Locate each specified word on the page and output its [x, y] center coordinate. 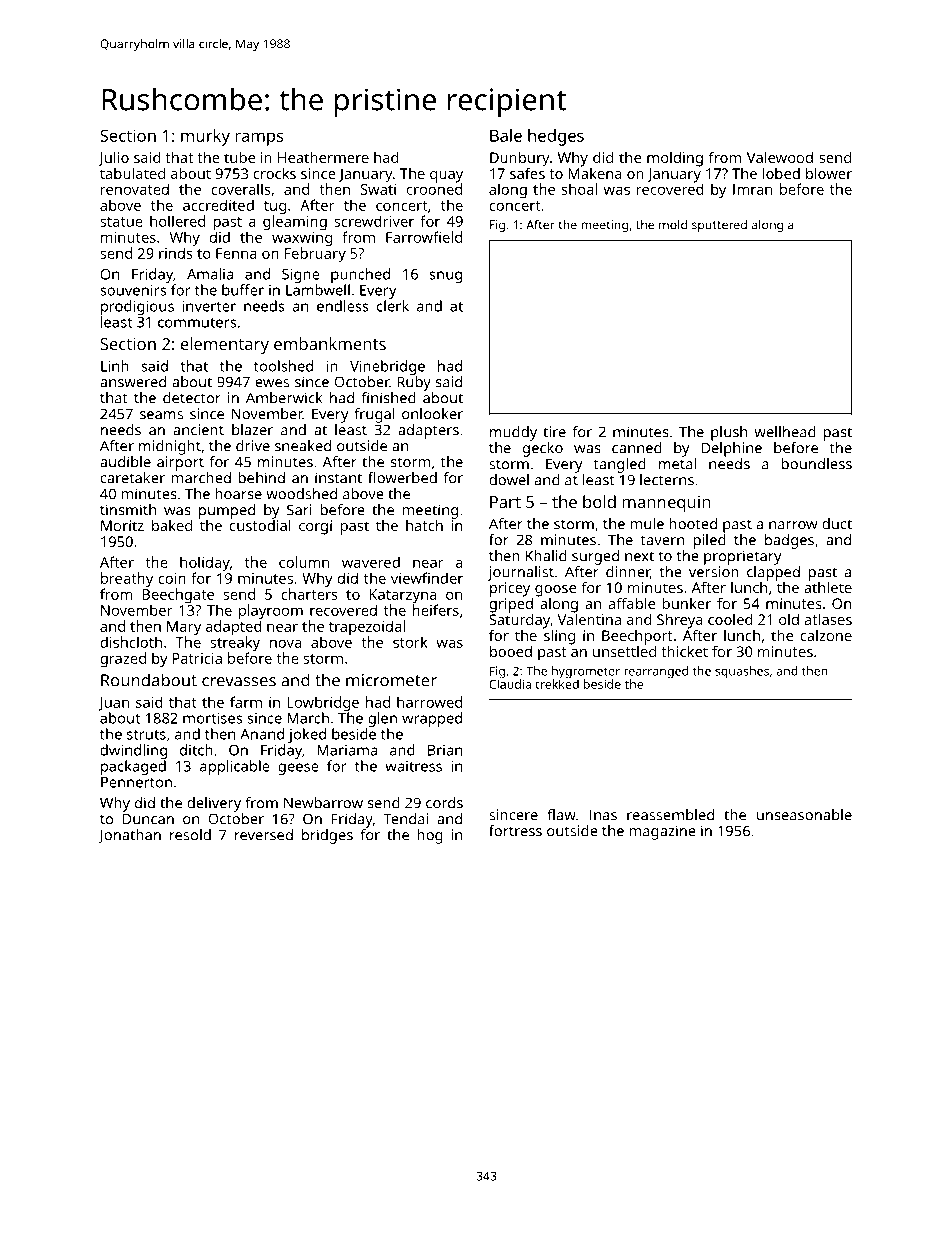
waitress [413, 766]
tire [554, 432]
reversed [264, 835]
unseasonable [804, 815]
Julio [113, 158]
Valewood [780, 157]
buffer [243, 290]
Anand [262, 734]
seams [161, 415]
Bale [506, 135]
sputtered [719, 226]
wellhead [785, 432]
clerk [393, 306]
